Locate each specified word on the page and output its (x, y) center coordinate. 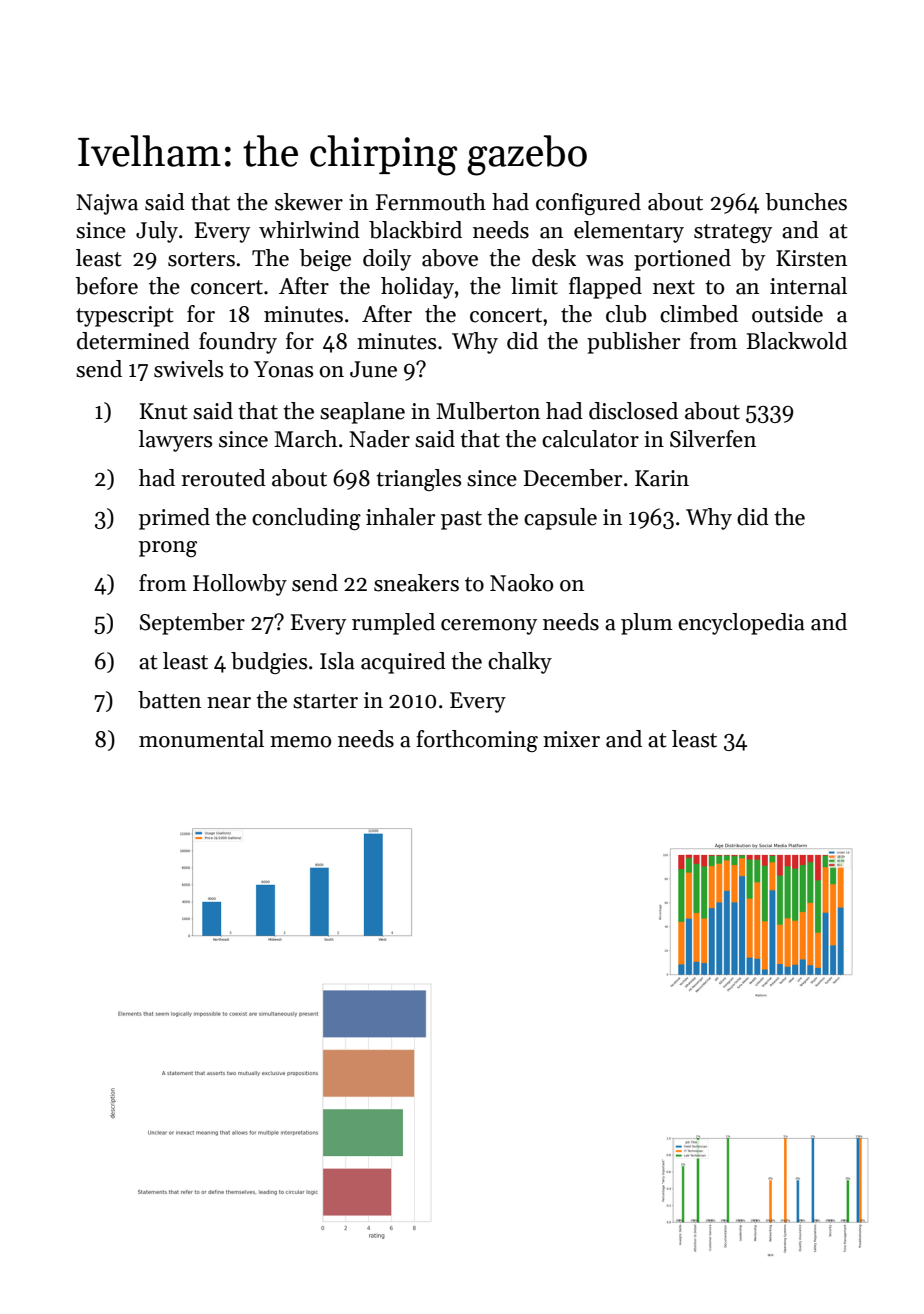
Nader (379, 439)
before (106, 286)
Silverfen (713, 439)
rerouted (223, 478)
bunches (806, 202)
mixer (571, 739)
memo (300, 742)
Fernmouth (431, 202)
